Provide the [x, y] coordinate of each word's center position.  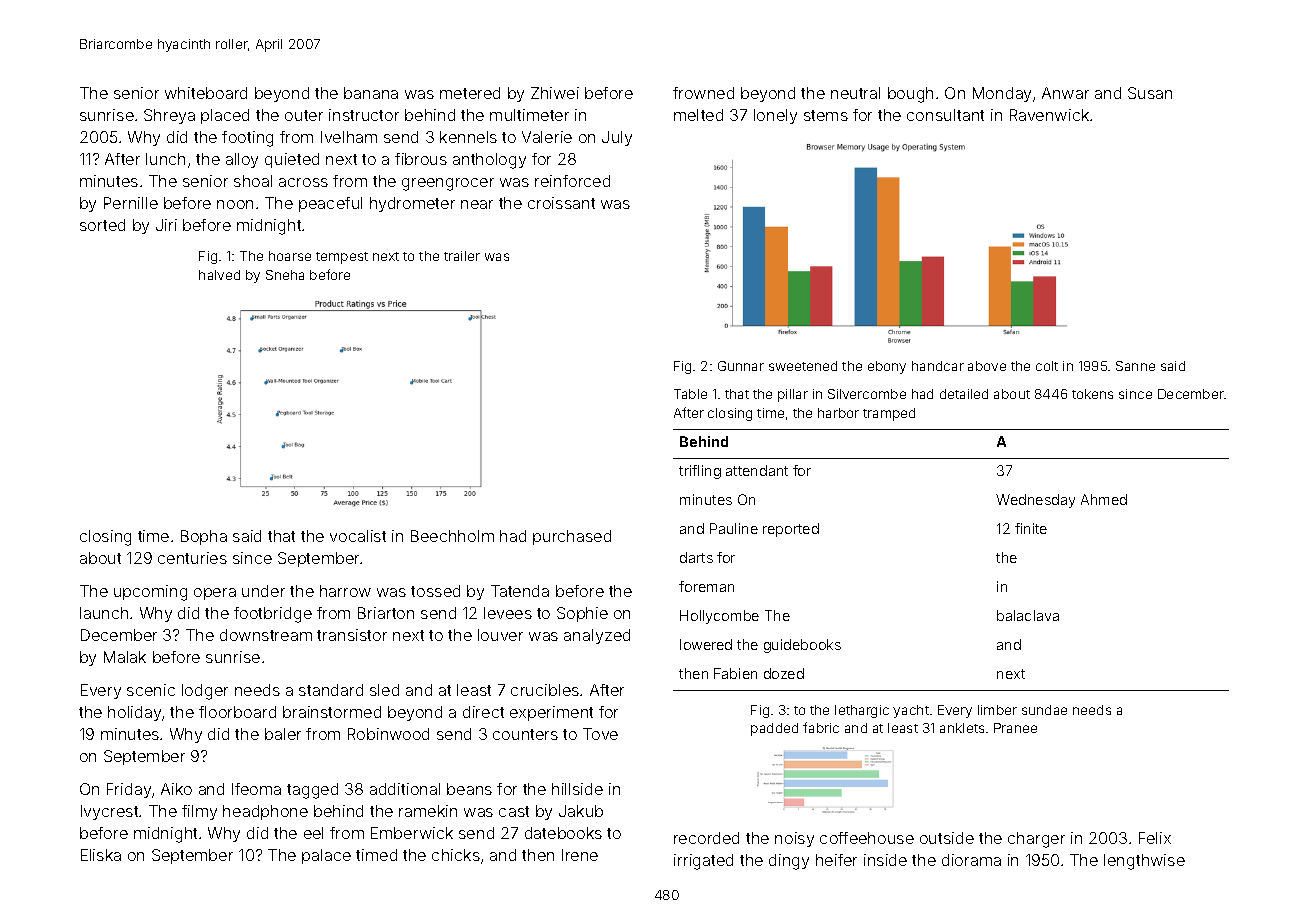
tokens [1092, 394]
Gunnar [741, 366]
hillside [577, 789]
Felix [1155, 838]
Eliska [101, 855]
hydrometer [412, 204]
